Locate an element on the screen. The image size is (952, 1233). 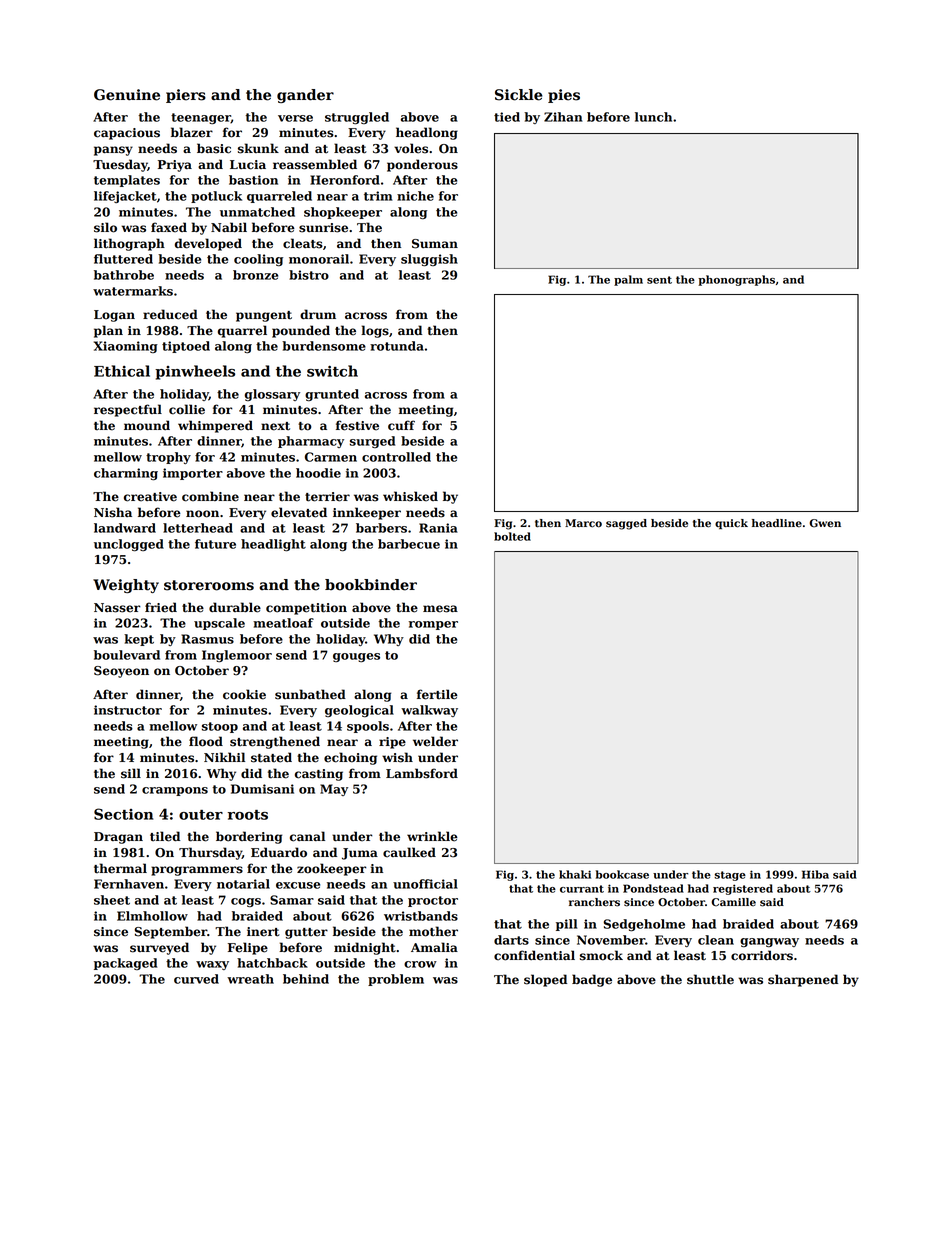
headline is located at coordinates (777, 523).
